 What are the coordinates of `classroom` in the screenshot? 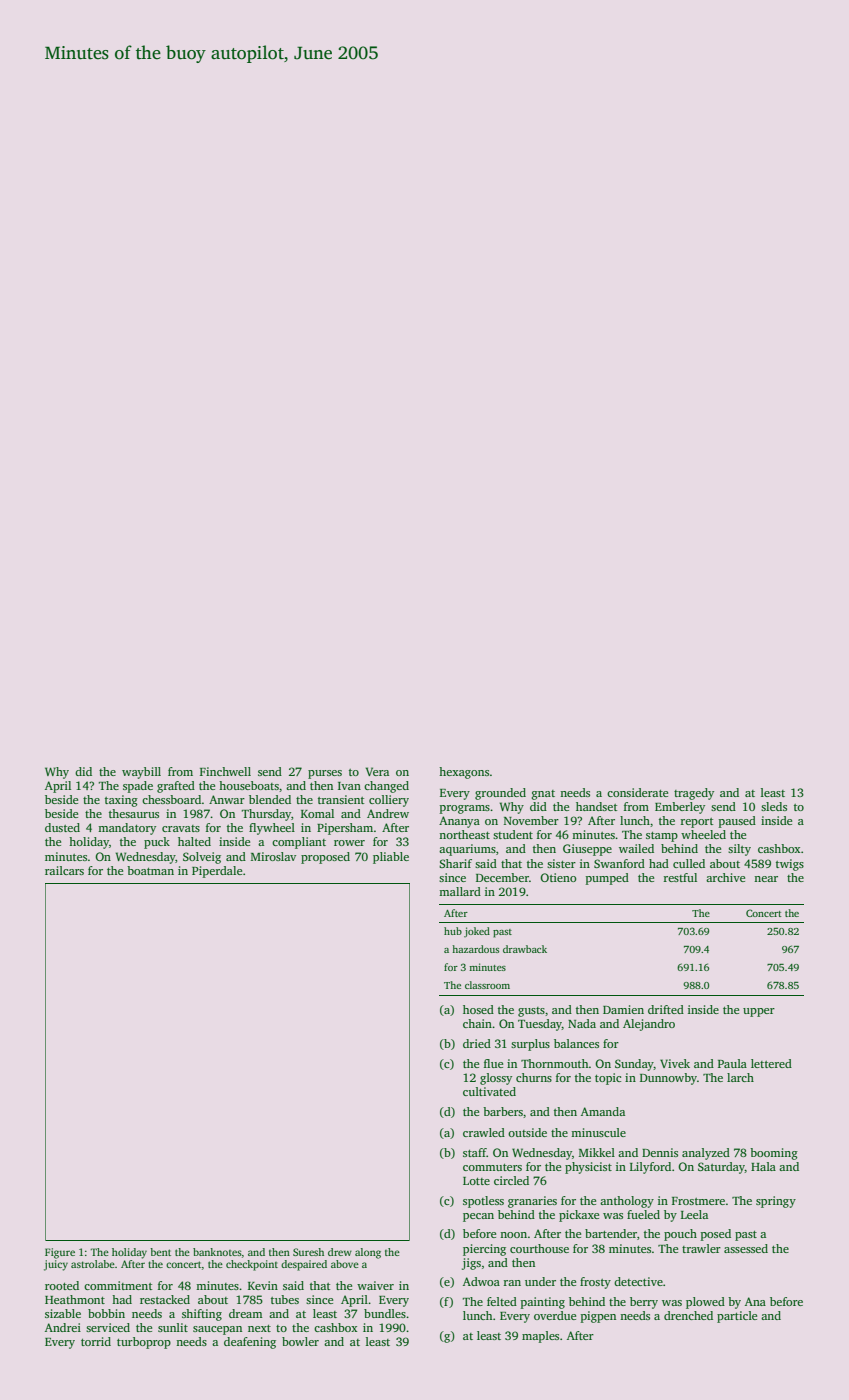 It's located at (487, 985).
